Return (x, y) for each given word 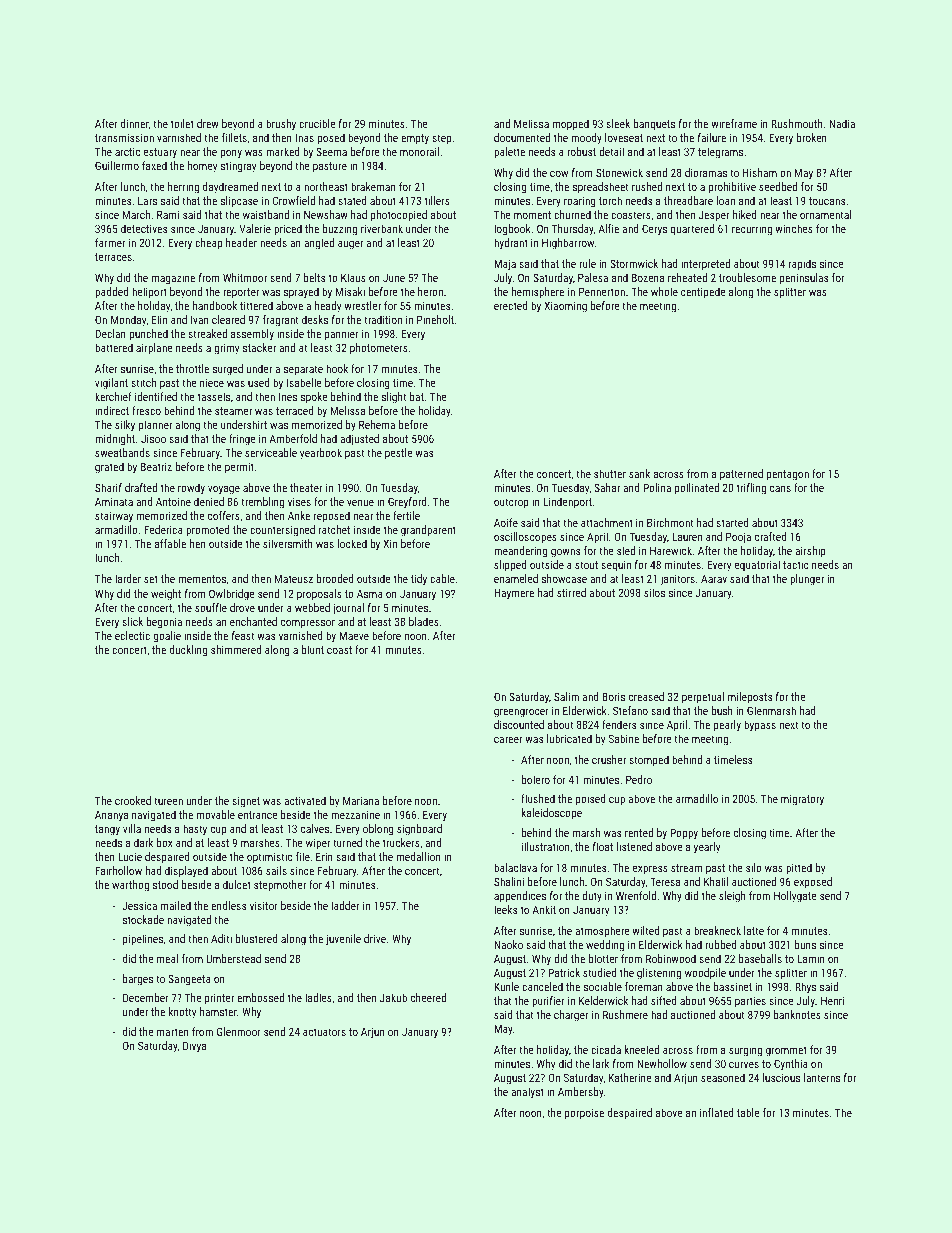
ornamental (825, 214)
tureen (168, 801)
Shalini (509, 881)
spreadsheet (600, 188)
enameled (516, 578)
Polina (657, 487)
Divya (194, 1047)
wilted (646, 930)
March (136, 214)
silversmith (288, 543)
